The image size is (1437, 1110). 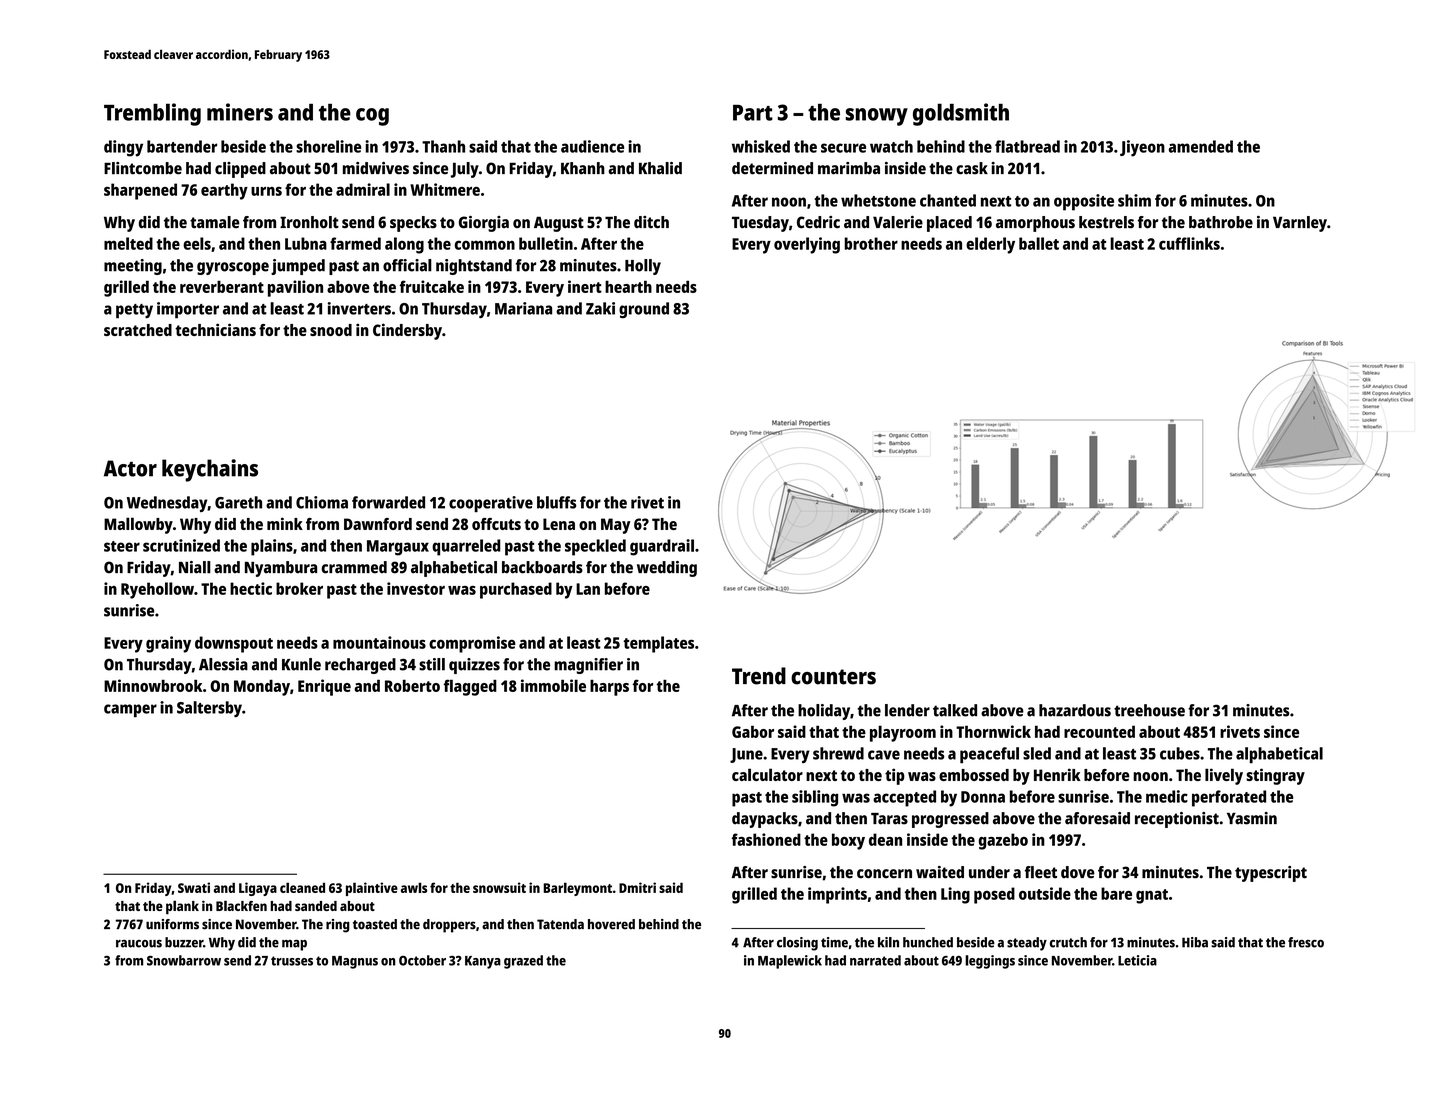 What do you see at coordinates (240, 112) in the screenshot?
I see `miners` at bounding box center [240, 112].
